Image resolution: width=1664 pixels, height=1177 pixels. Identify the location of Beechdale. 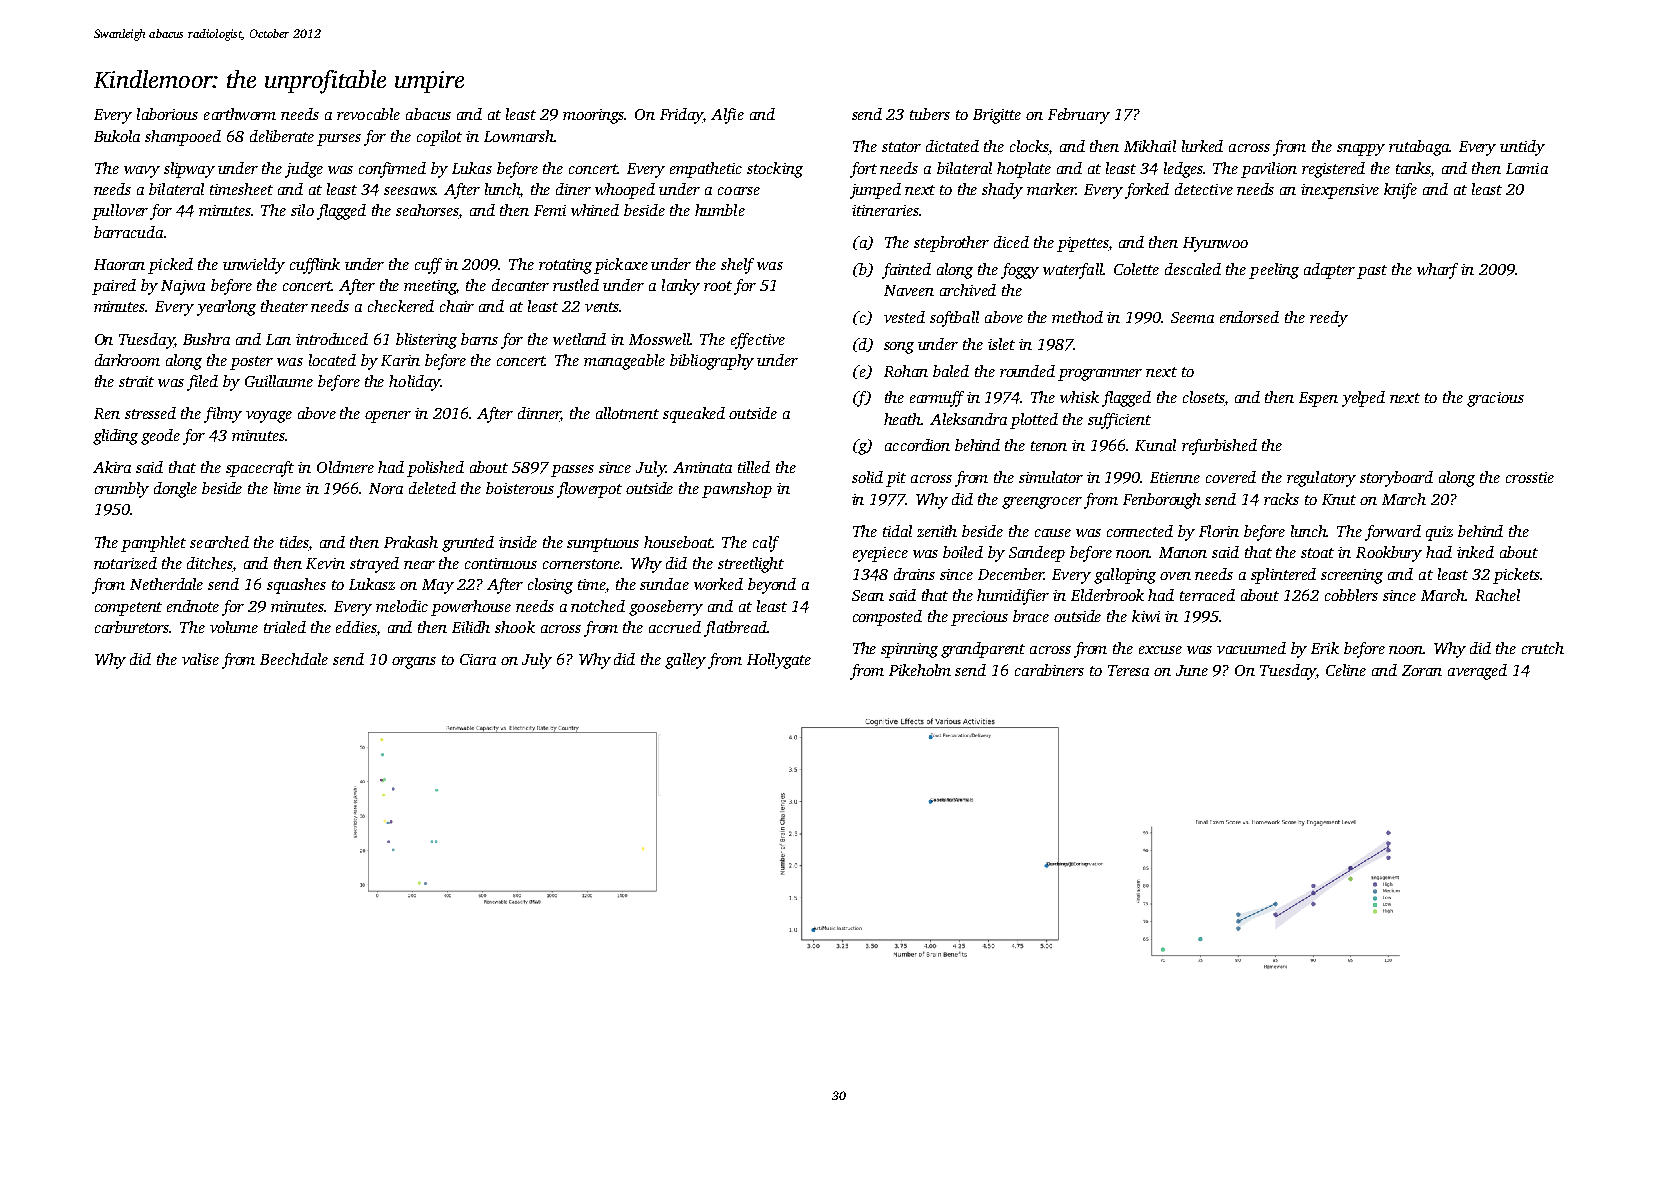
(294, 659).
